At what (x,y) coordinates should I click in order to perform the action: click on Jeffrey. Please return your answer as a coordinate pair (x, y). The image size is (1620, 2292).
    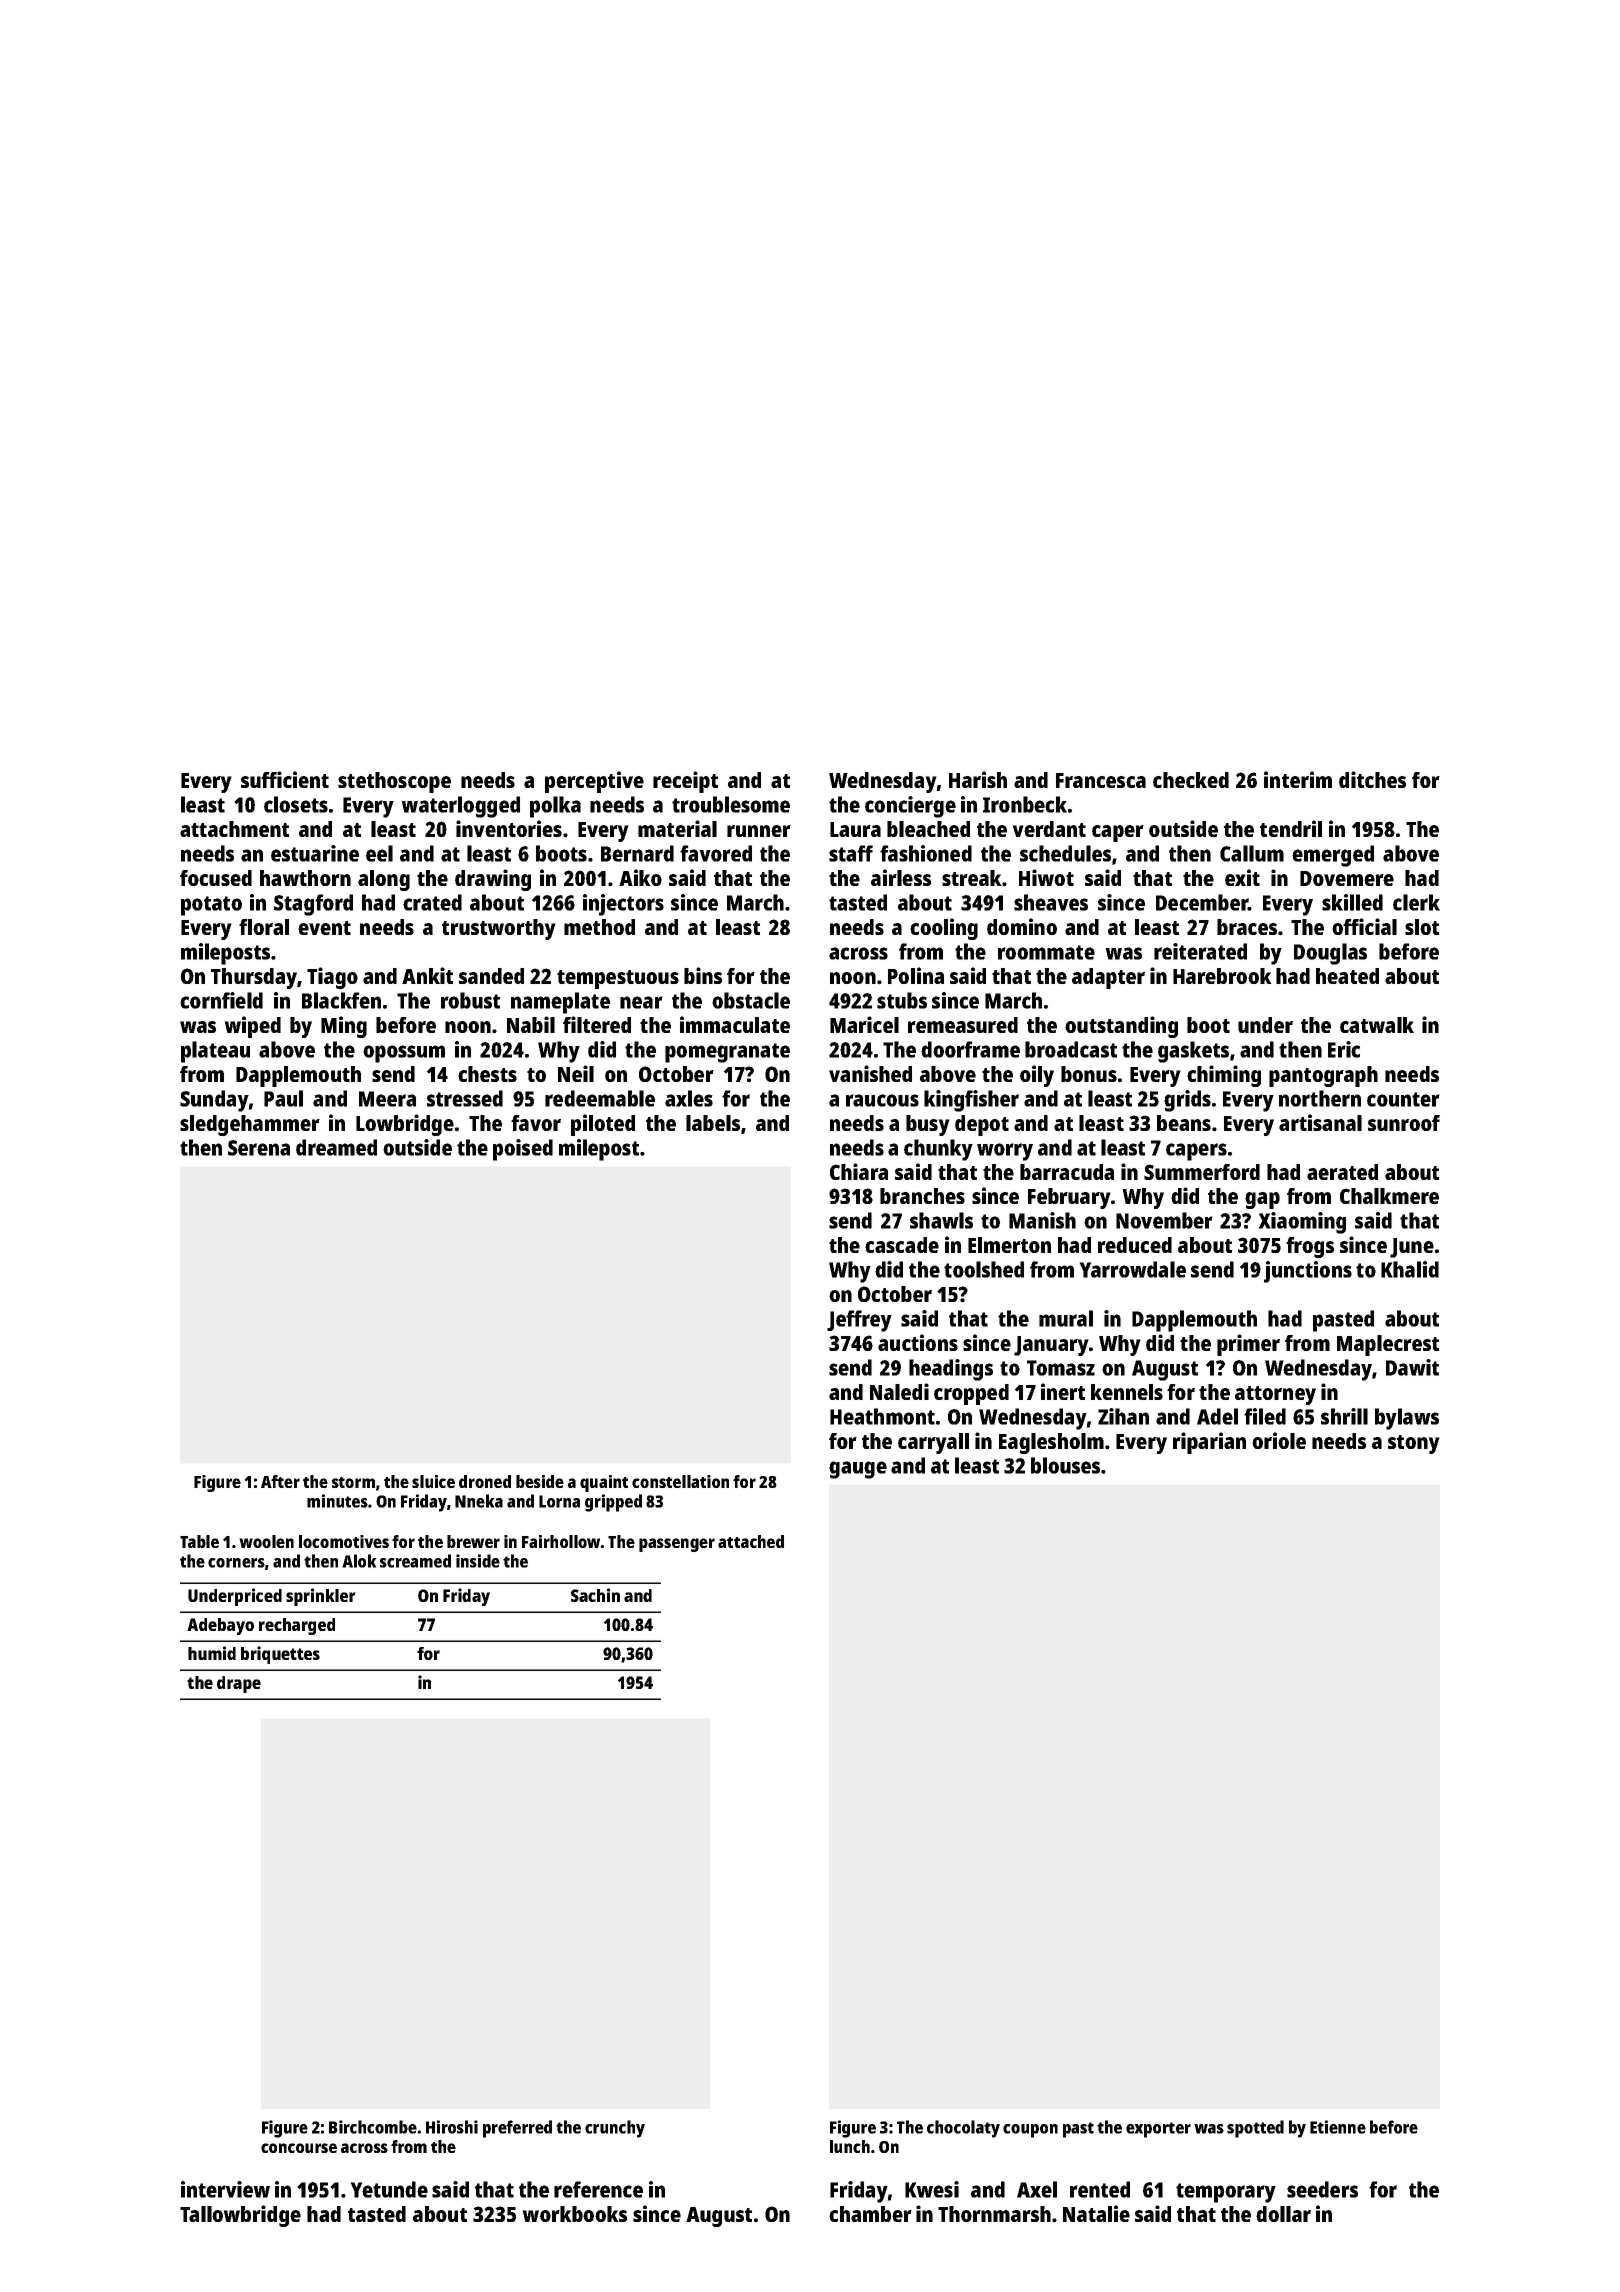
    Looking at the image, I should click on (859, 1321).
